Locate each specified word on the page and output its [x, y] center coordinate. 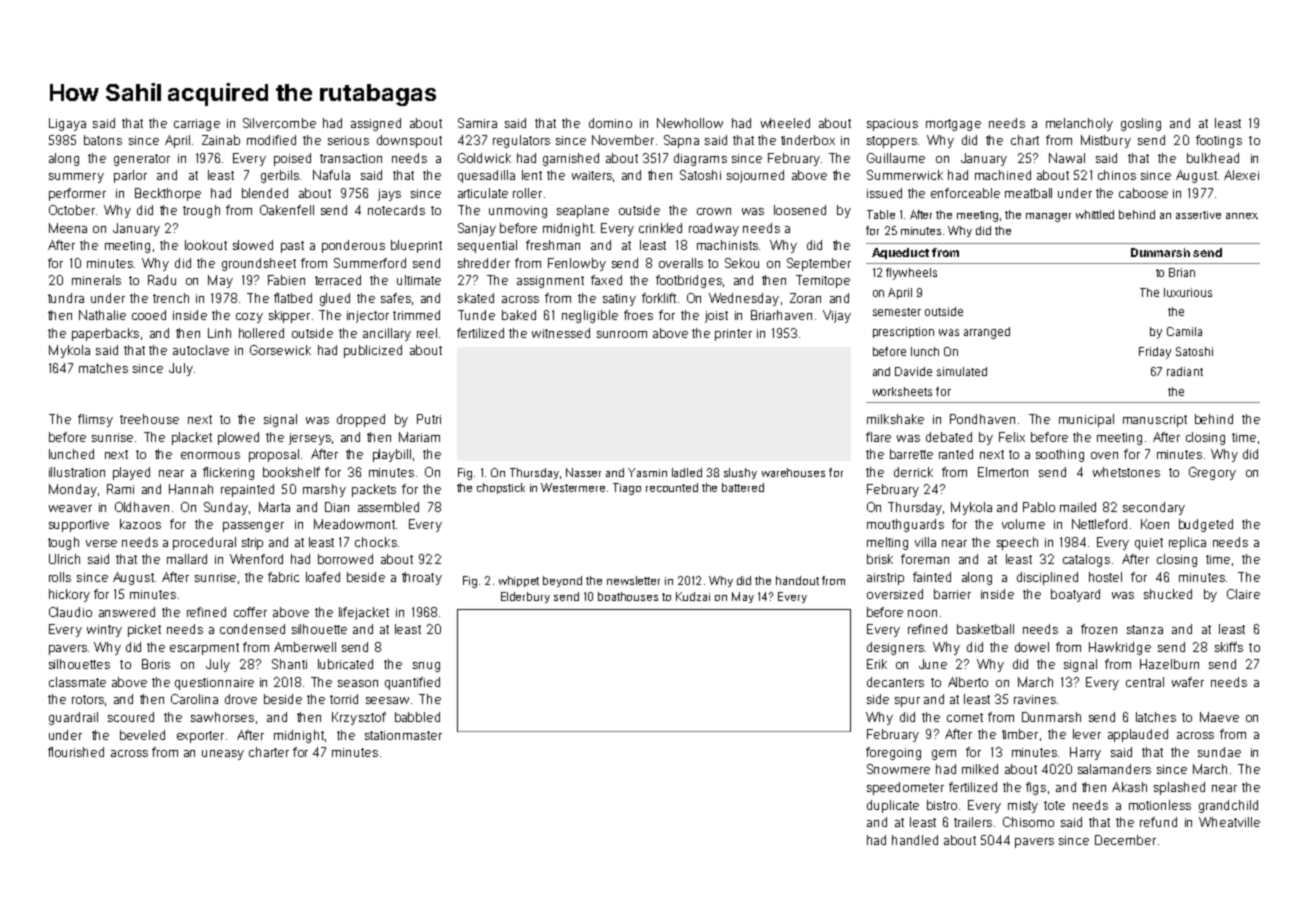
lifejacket [364, 613]
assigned [376, 124]
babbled [417, 717]
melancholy [1079, 124]
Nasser [583, 472]
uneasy [223, 755]
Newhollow [690, 123]
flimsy [95, 420]
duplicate [893, 806]
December [1125, 840]
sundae [1219, 752]
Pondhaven [982, 419]
